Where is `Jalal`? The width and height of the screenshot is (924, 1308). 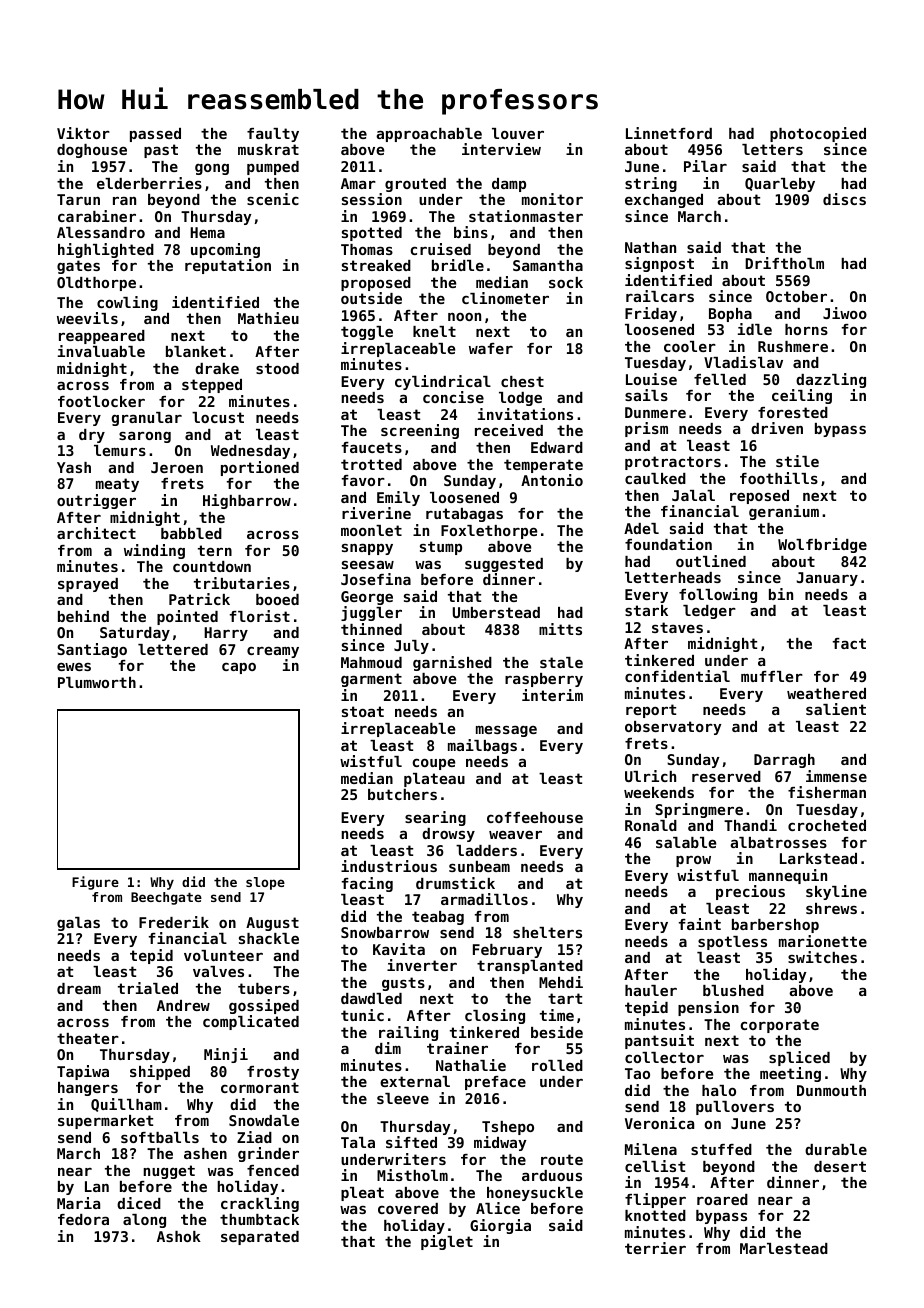
Jalal is located at coordinates (693, 495).
